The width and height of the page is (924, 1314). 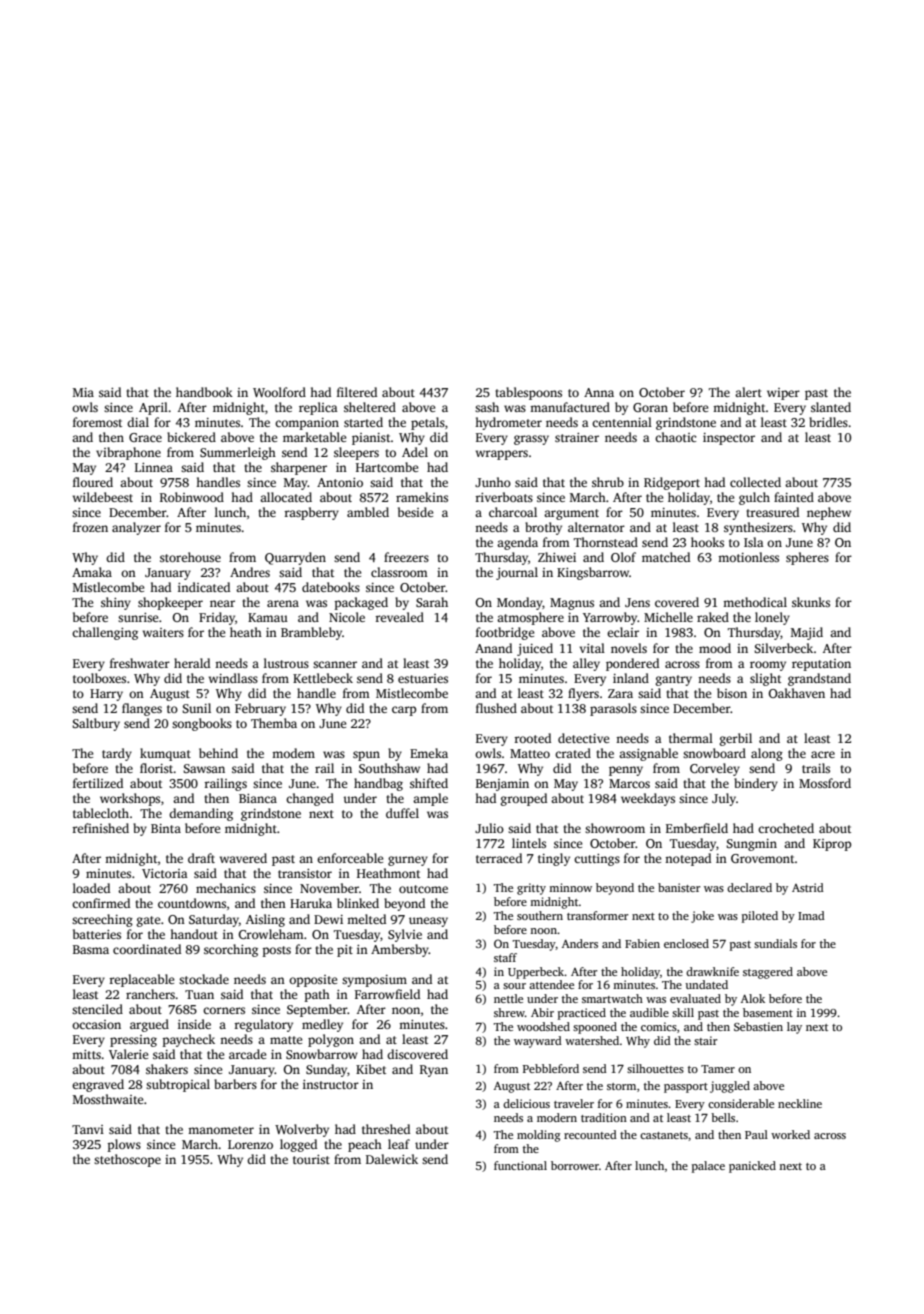 I want to click on chaotic, so click(x=675, y=437).
